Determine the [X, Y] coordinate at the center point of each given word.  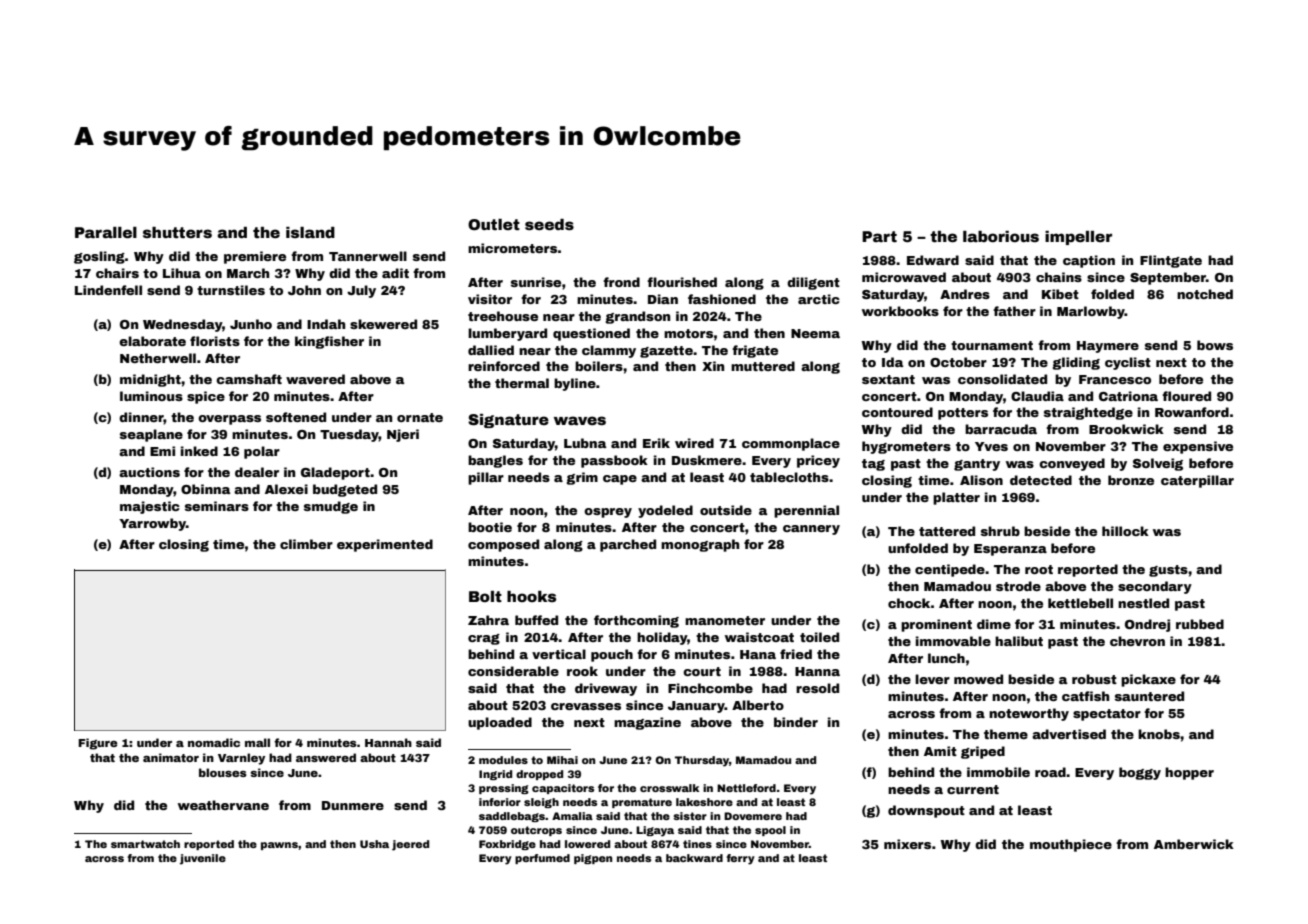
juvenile [203, 859]
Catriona [1128, 396]
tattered [947, 531]
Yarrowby [152, 524]
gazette [666, 352]
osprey [608, 513]
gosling [99, 257]
